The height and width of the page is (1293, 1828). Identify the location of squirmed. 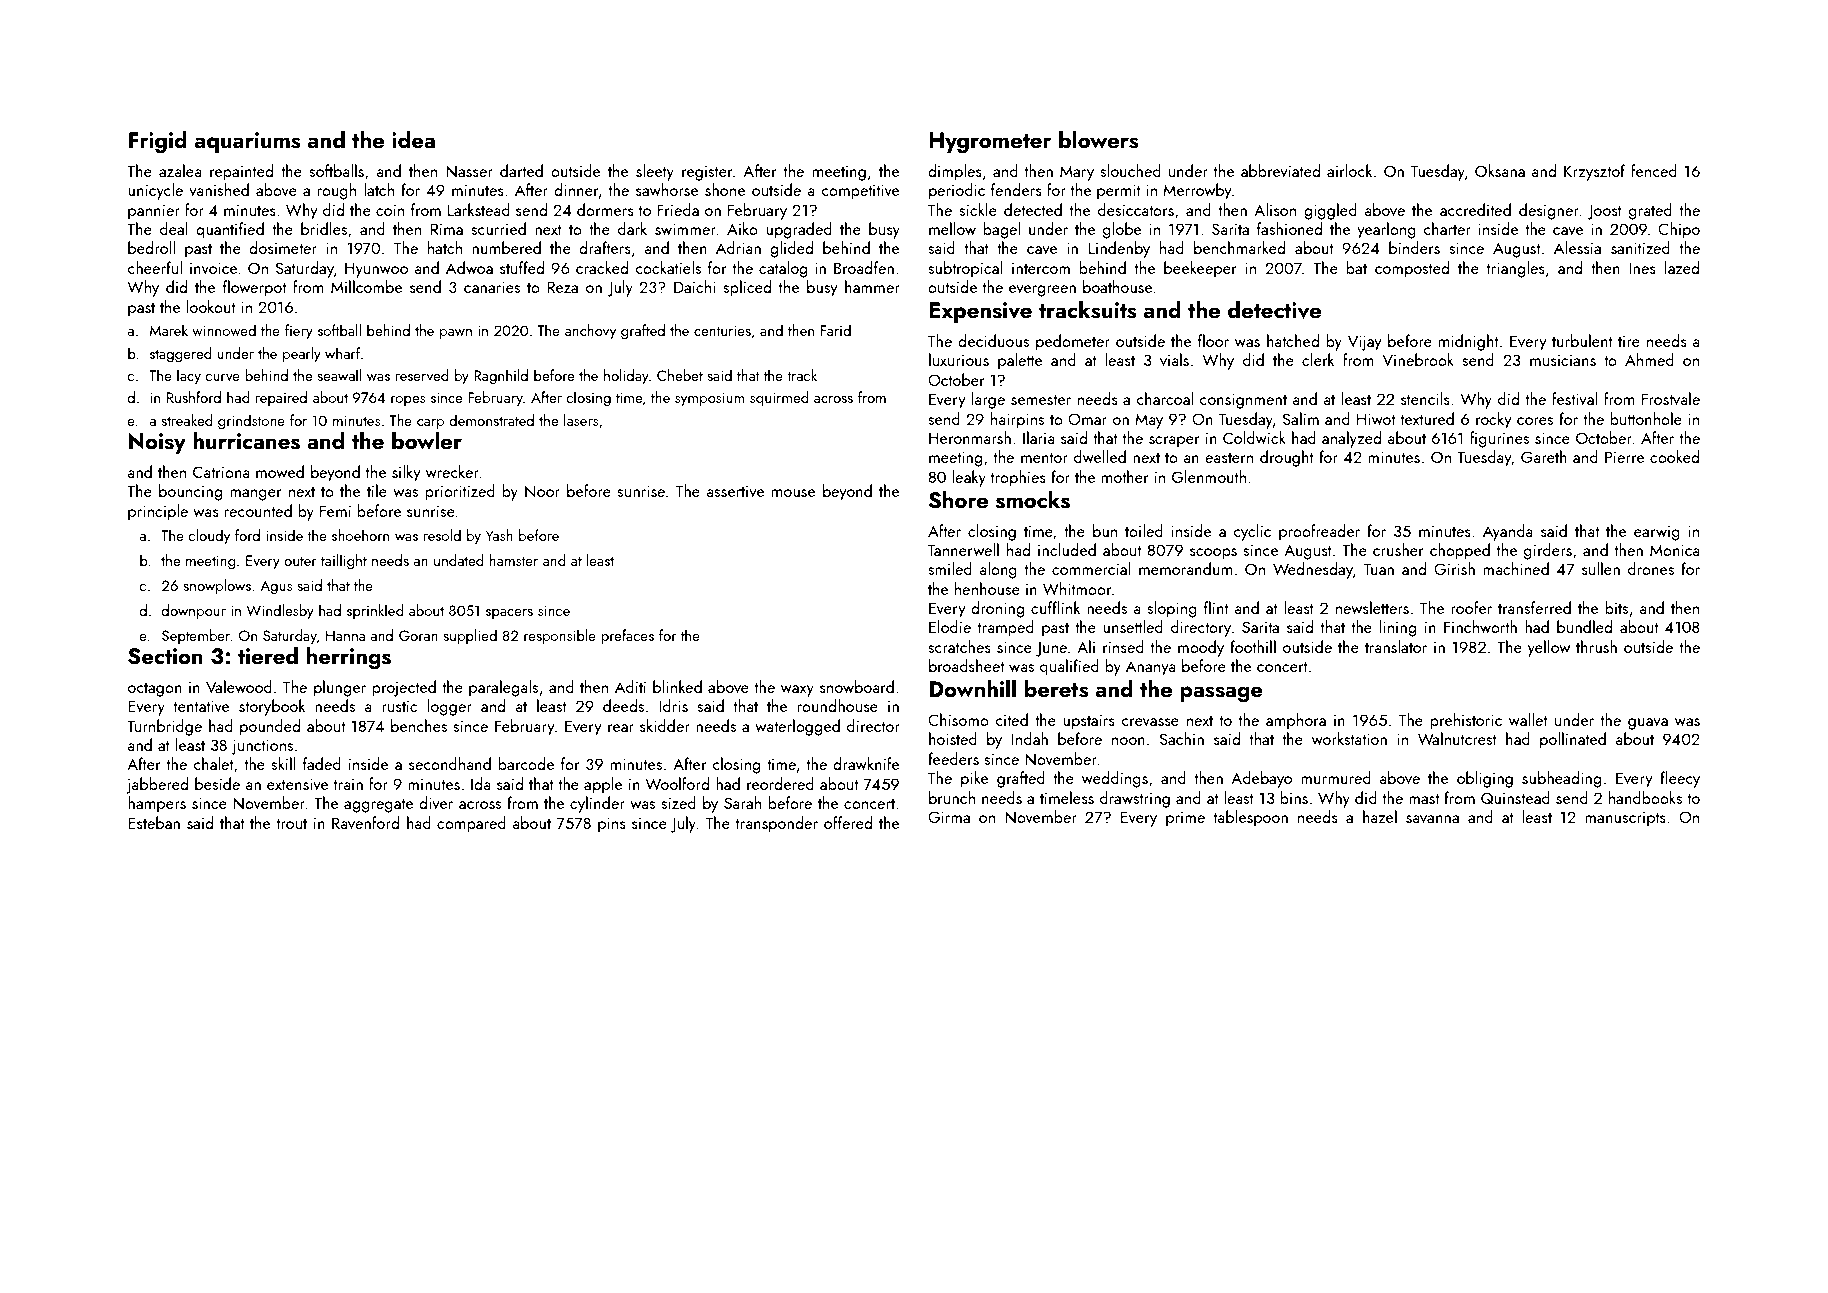
(779, 398).
